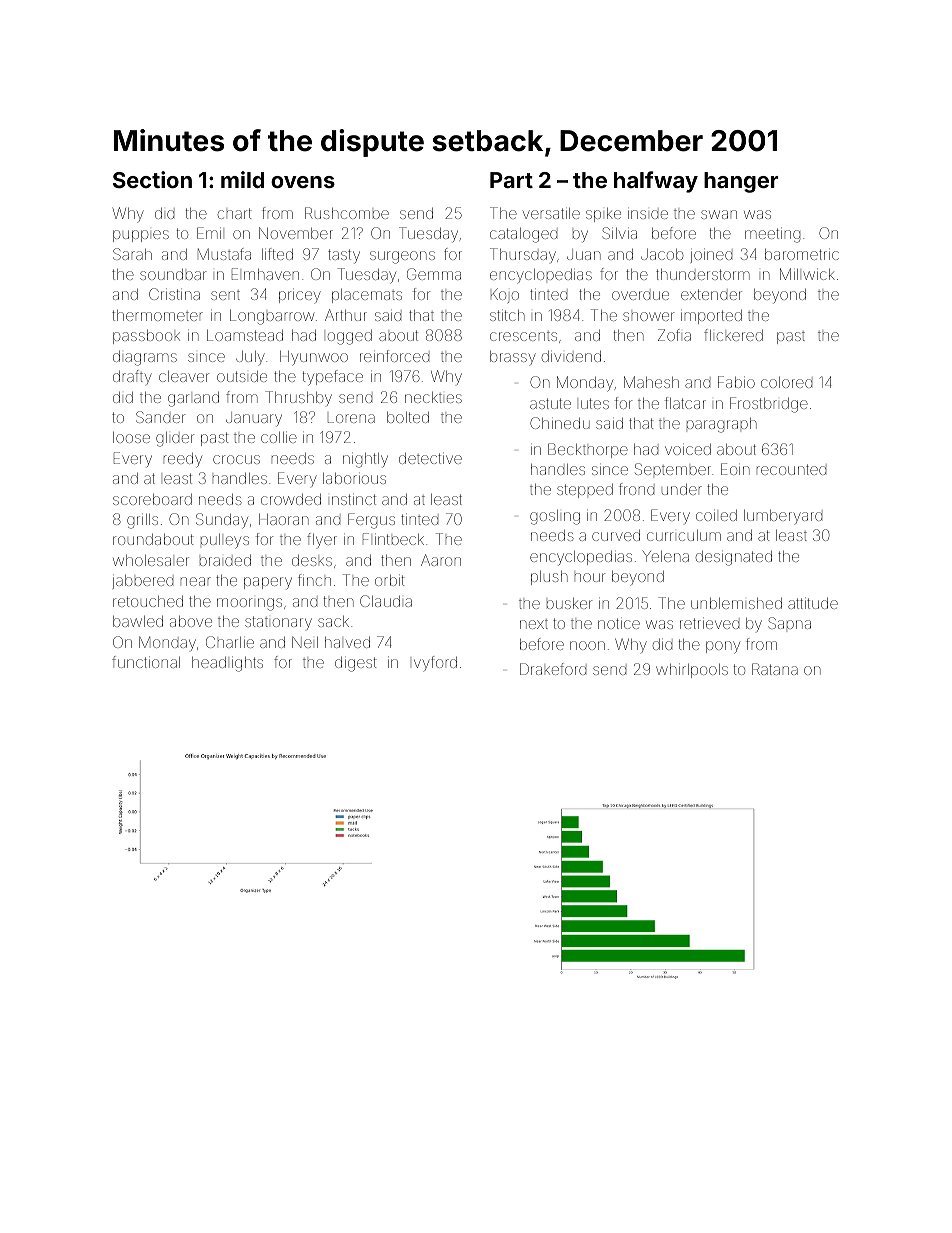 This document has width=952, height=1233. What do you see at coordinates (371, 521) in the document?
I see `Fergus` at bounding box center [371, 521].
